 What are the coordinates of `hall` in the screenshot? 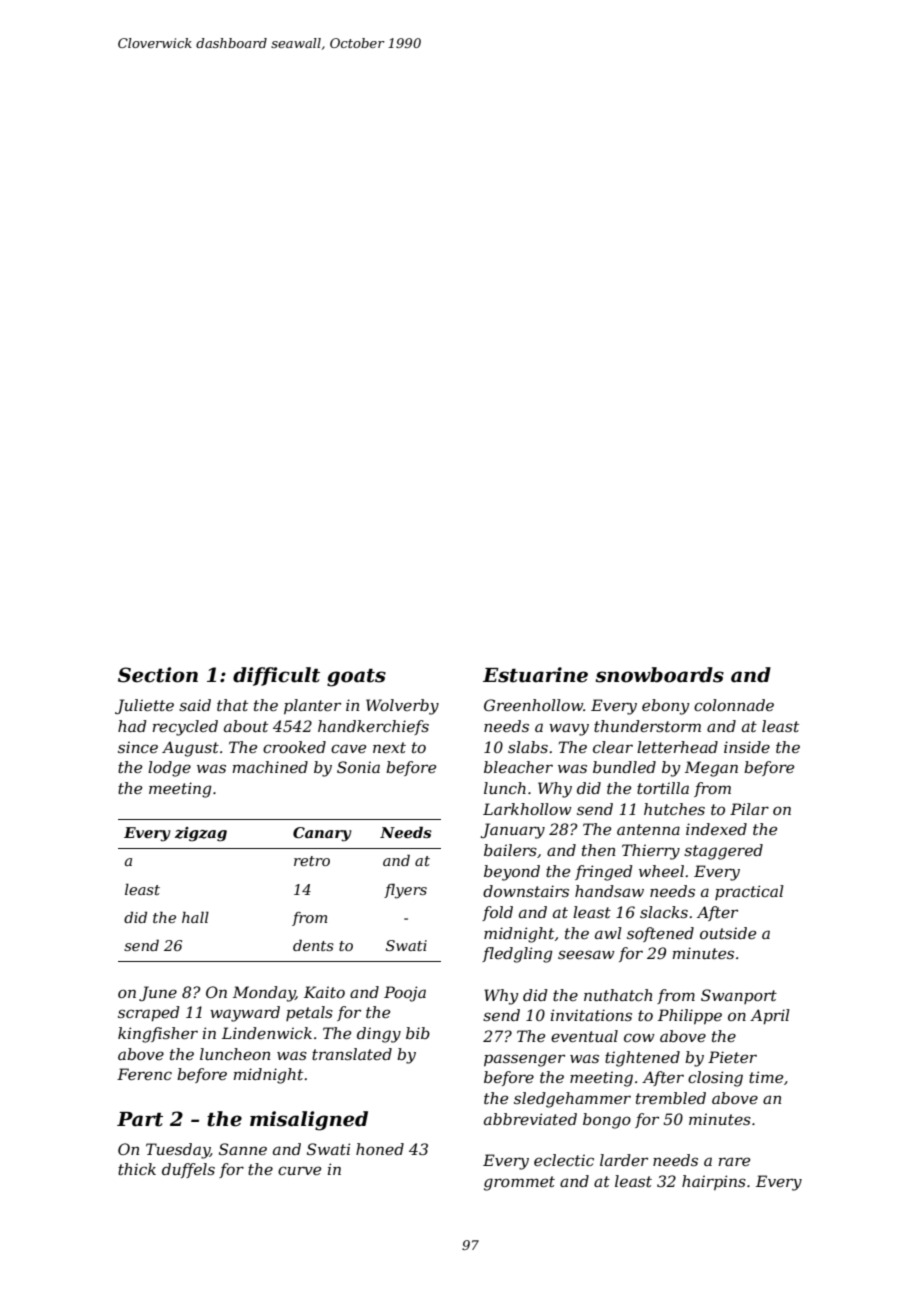 It's located at (195, 917).
